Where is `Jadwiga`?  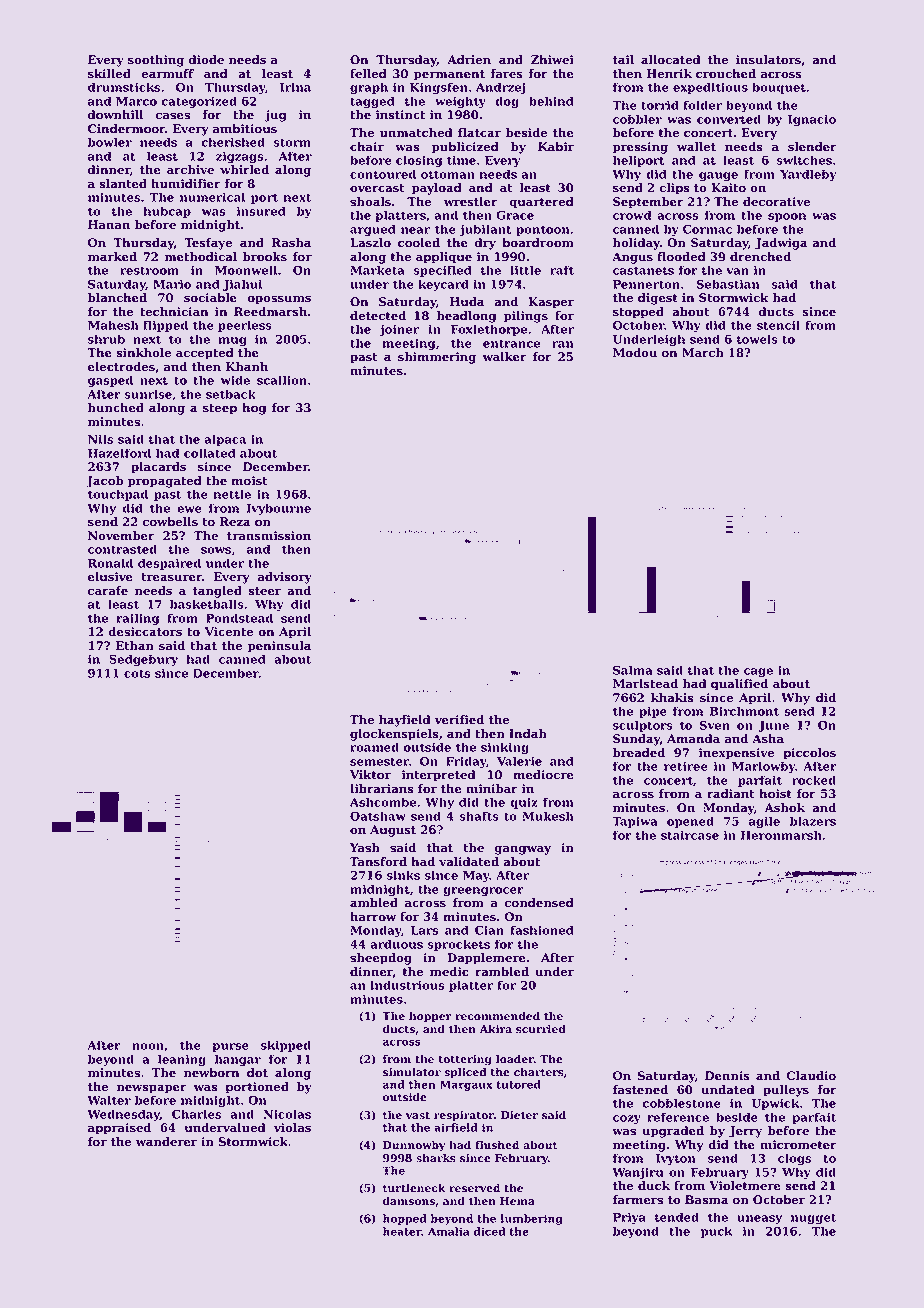 Jadwiga is located at coordinates (781, 244).
